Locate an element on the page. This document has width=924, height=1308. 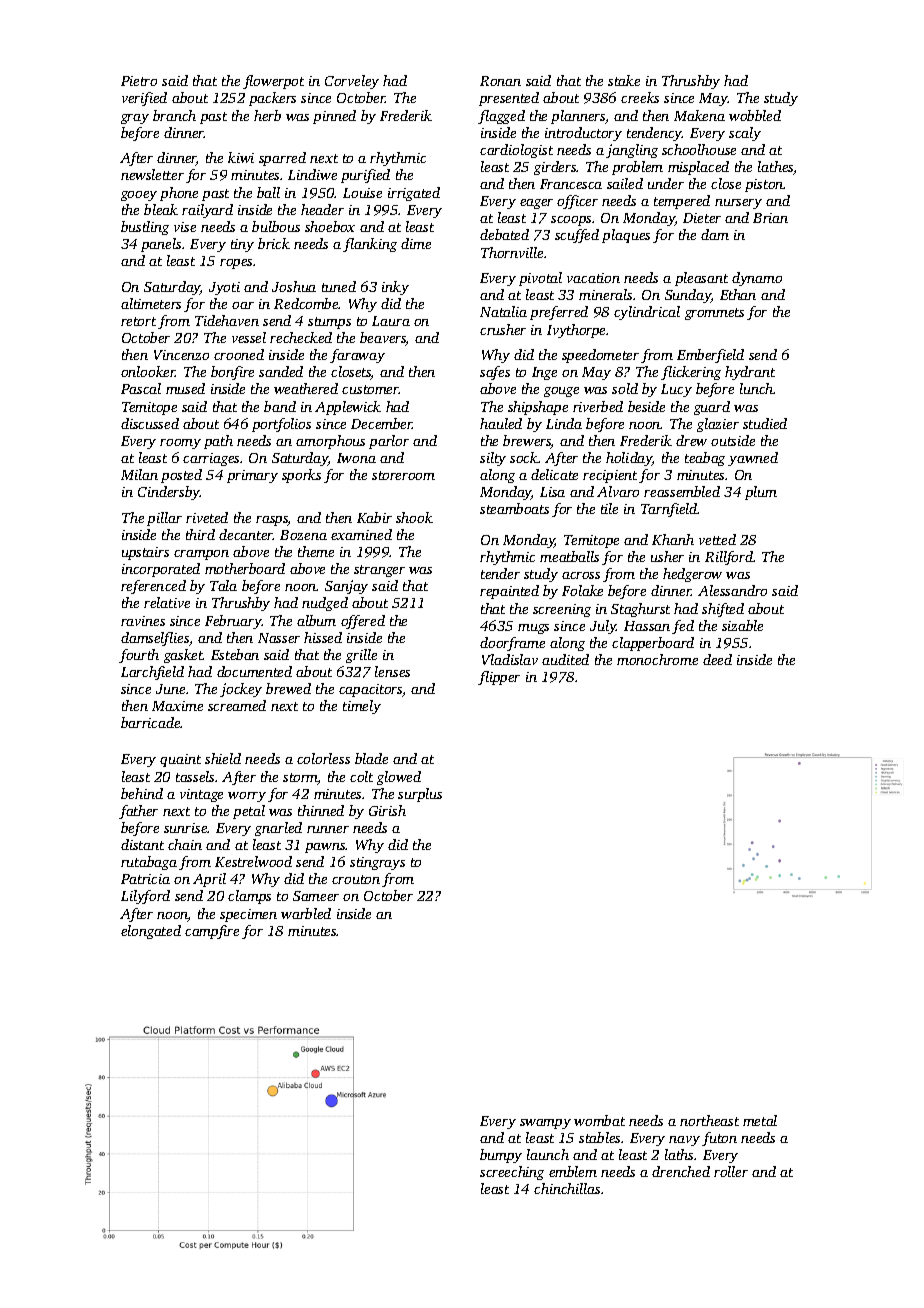
flickering is located at coordinates (691, 373).
